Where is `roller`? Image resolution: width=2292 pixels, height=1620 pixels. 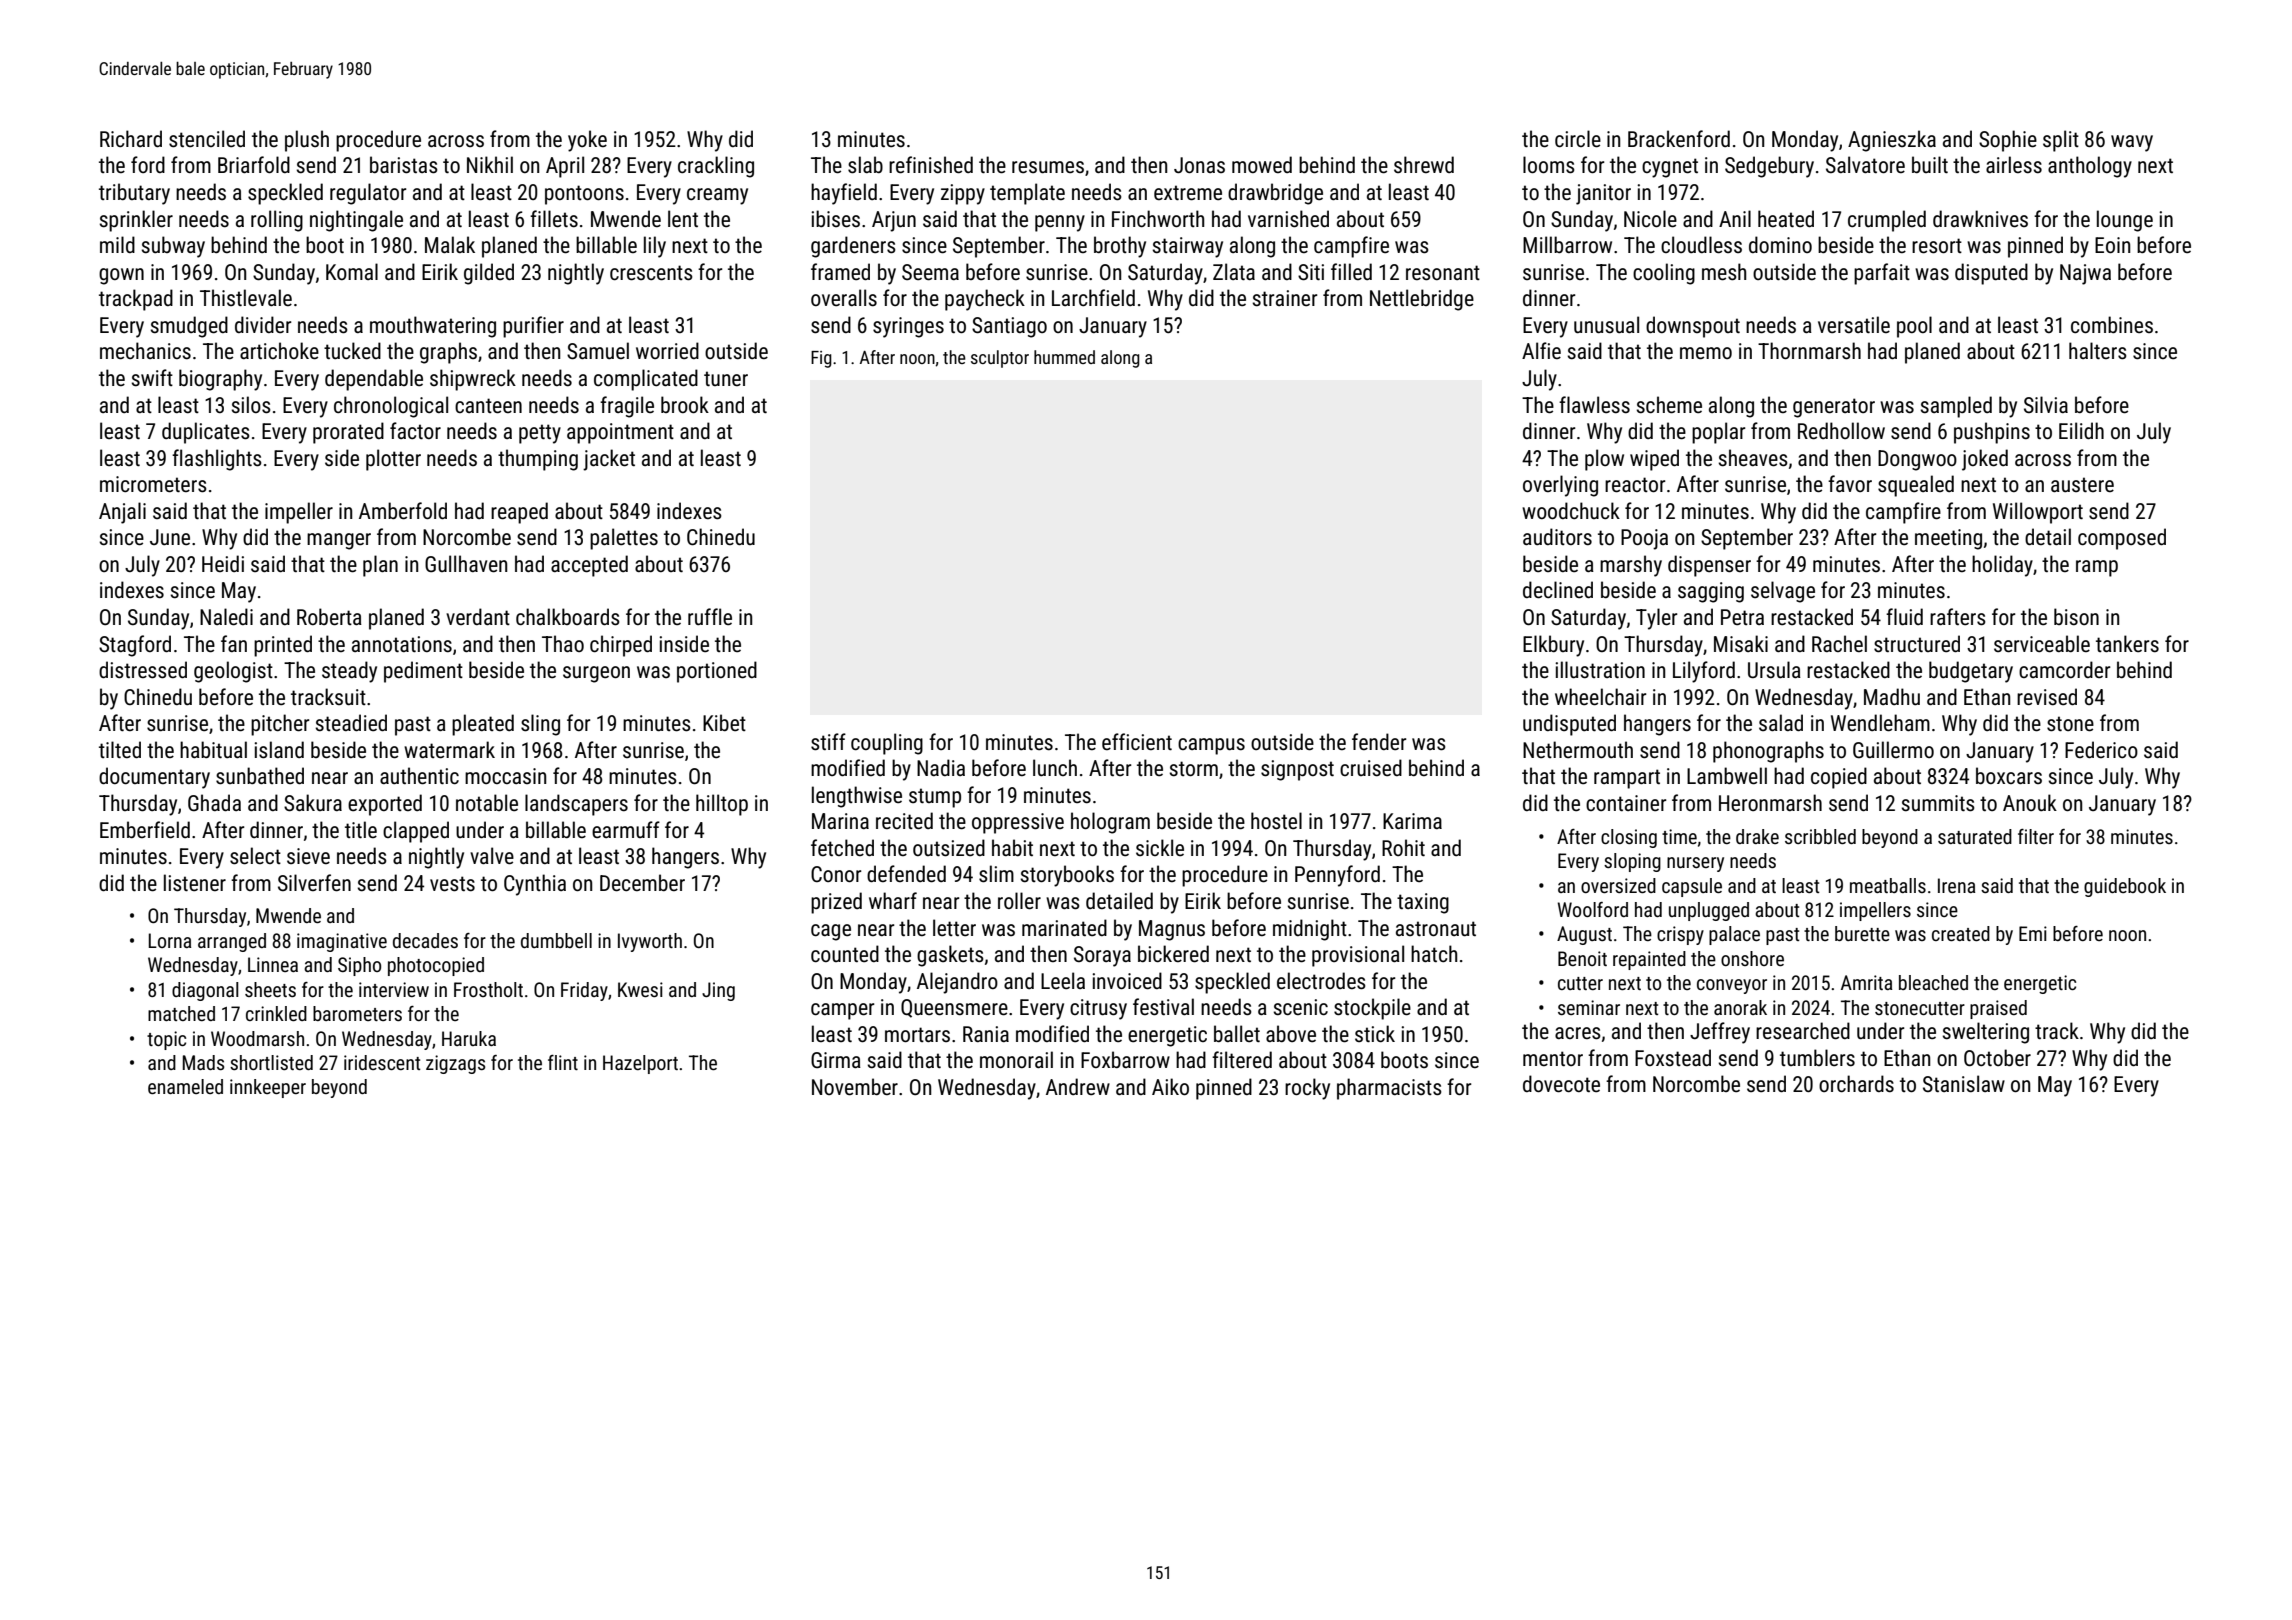 roller is located at coordinates (1019, 901).
